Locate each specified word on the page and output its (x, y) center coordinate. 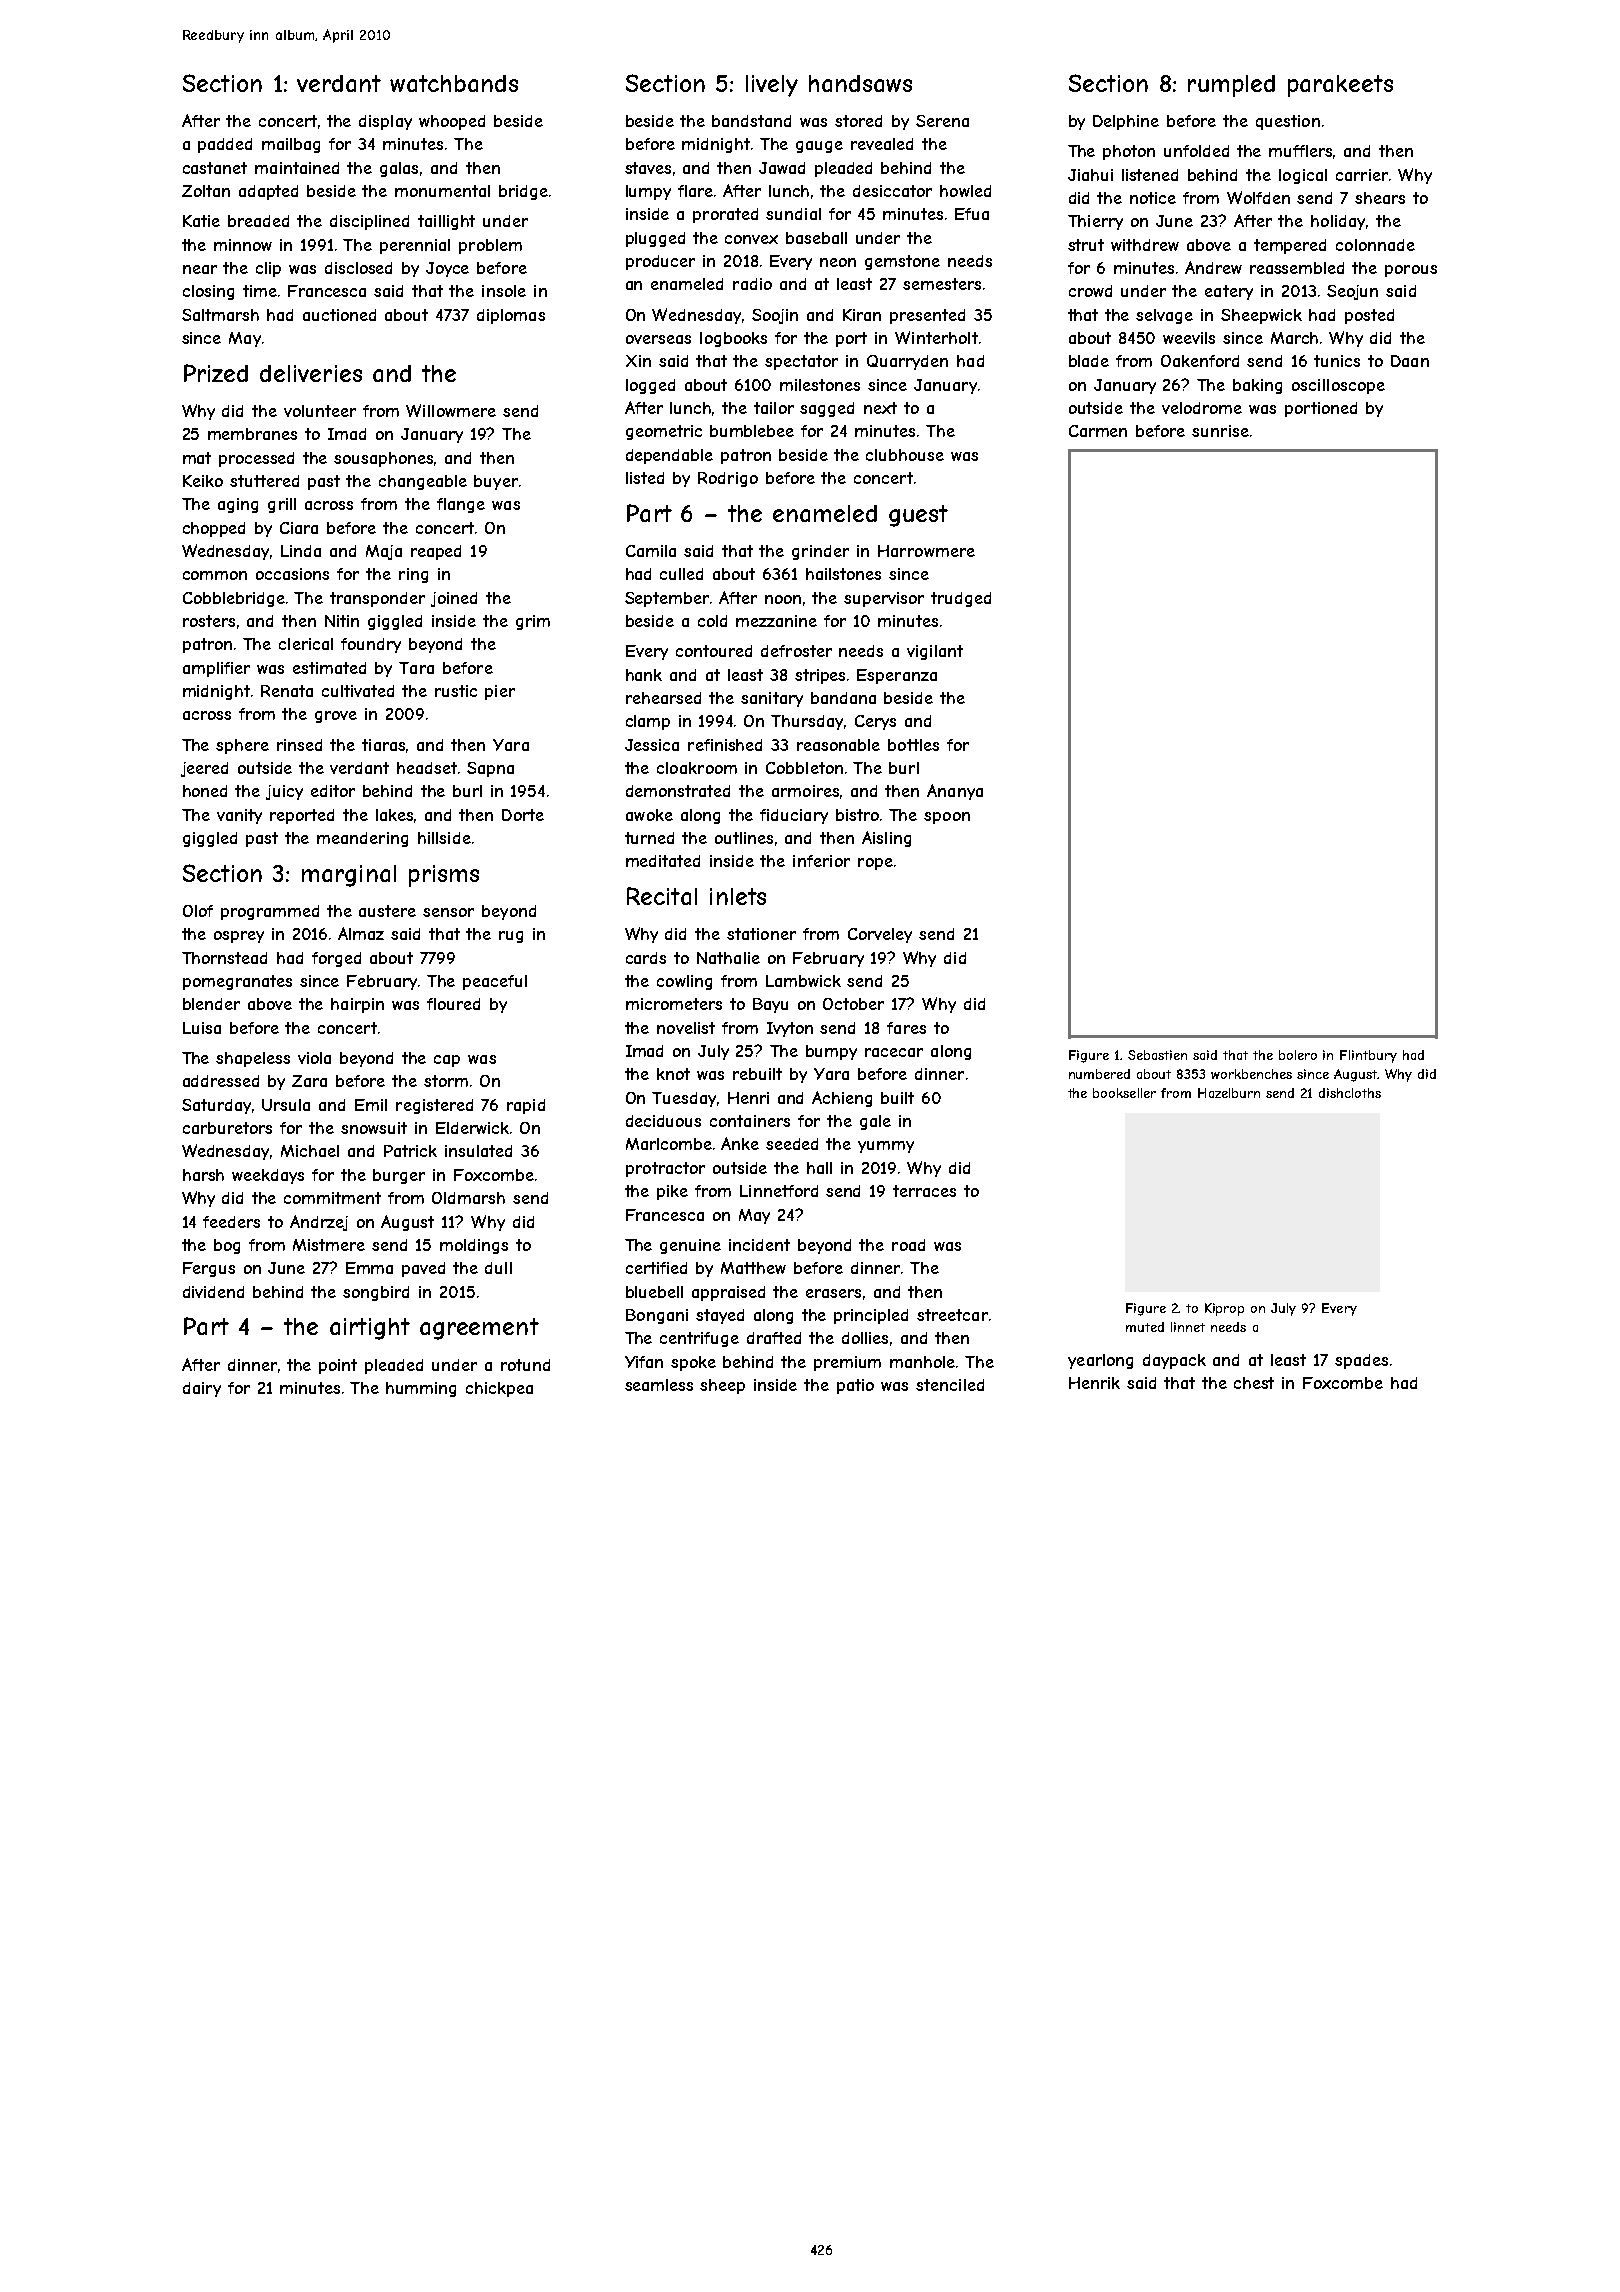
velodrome (1202, 408)
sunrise (1220, 431)
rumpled (1231, 86)
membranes (252, 434)
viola (314, 1058)
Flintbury (1368, 1056)
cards (646, 958)
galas (399, 169)
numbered (1099, 1074)
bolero (1298, 1055)
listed (645, 478)
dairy (202, 1389)
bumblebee (752, 431)
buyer (496, 482)
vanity (239, 816)
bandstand (751, 121)
